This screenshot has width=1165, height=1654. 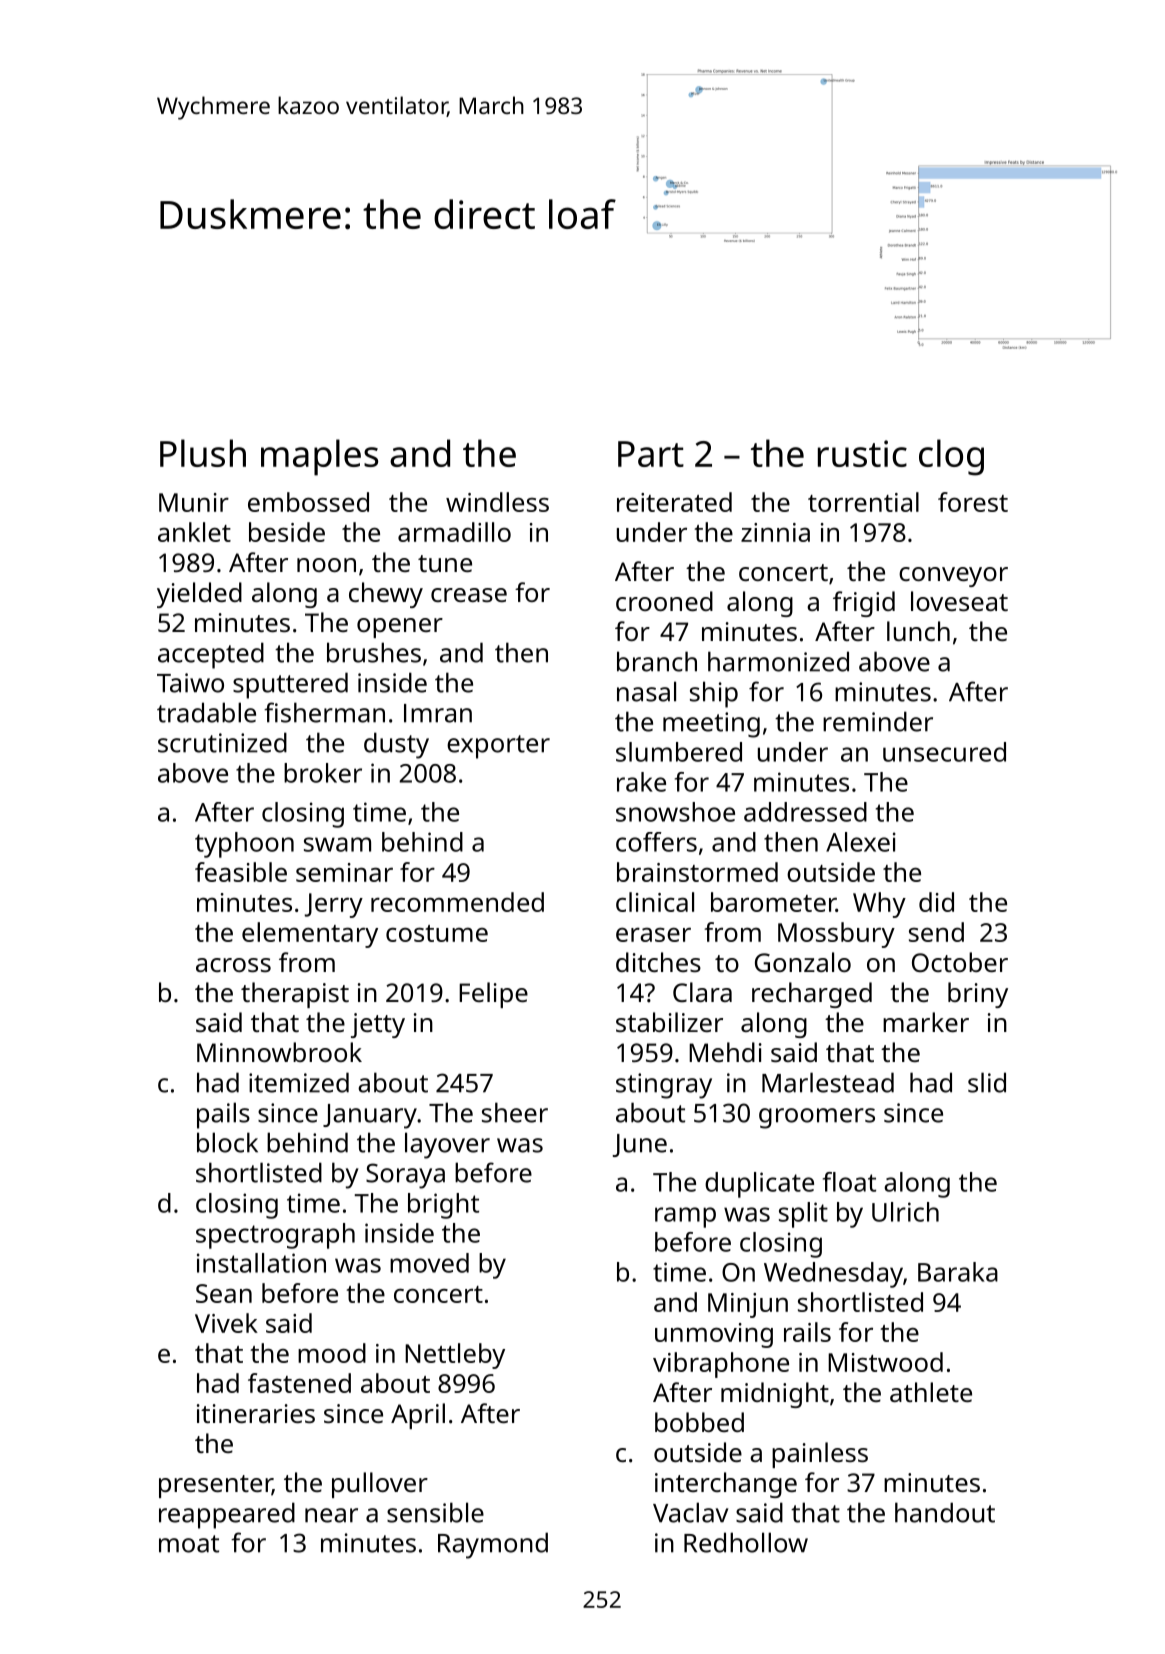 I want to click on elementary, so click(x=310, y=935).
